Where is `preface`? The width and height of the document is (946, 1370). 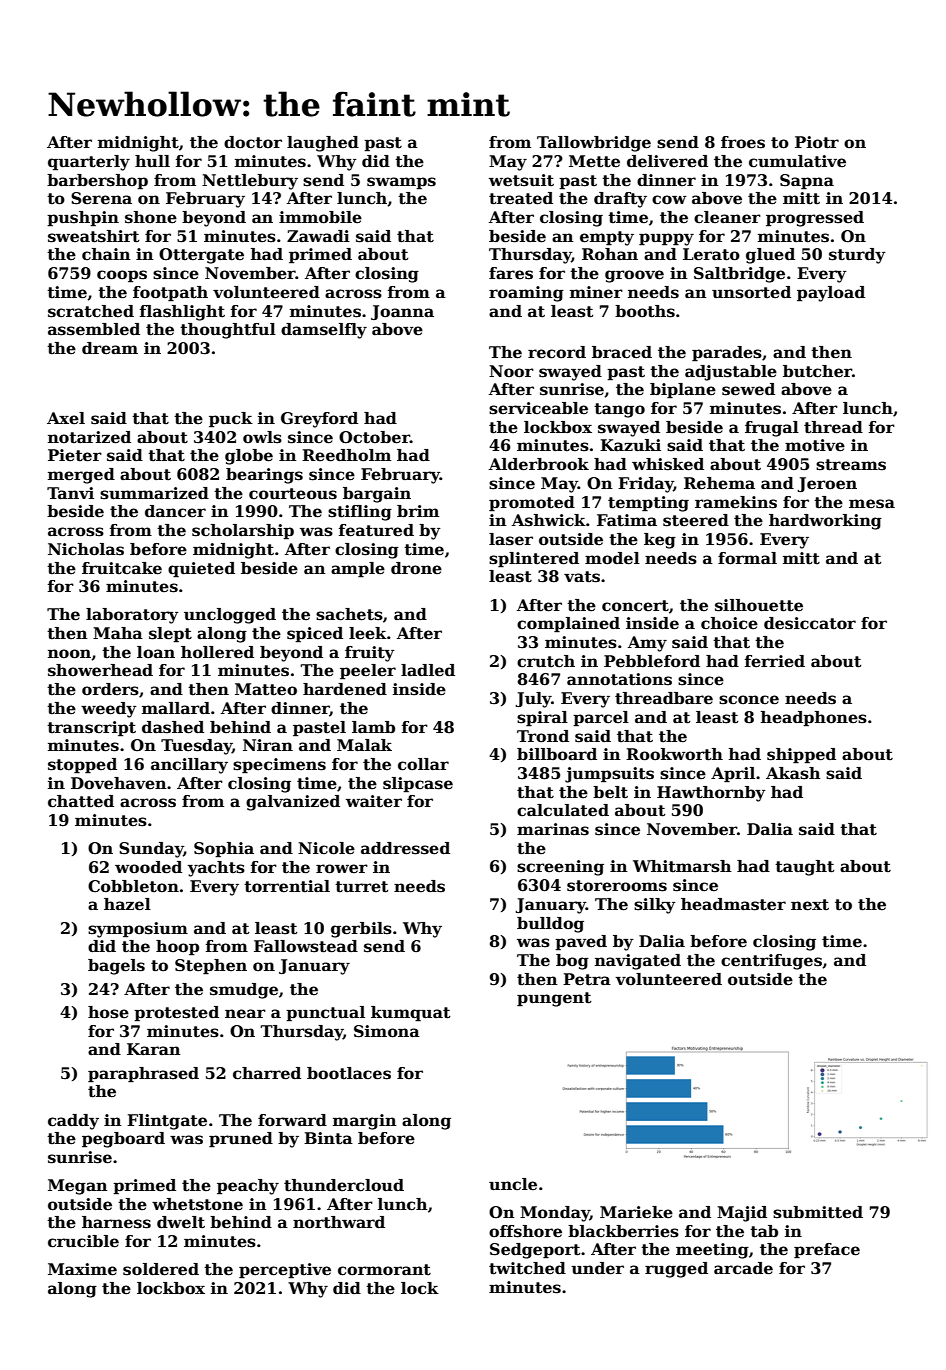 preface is located at coordinates (827, 1251).
